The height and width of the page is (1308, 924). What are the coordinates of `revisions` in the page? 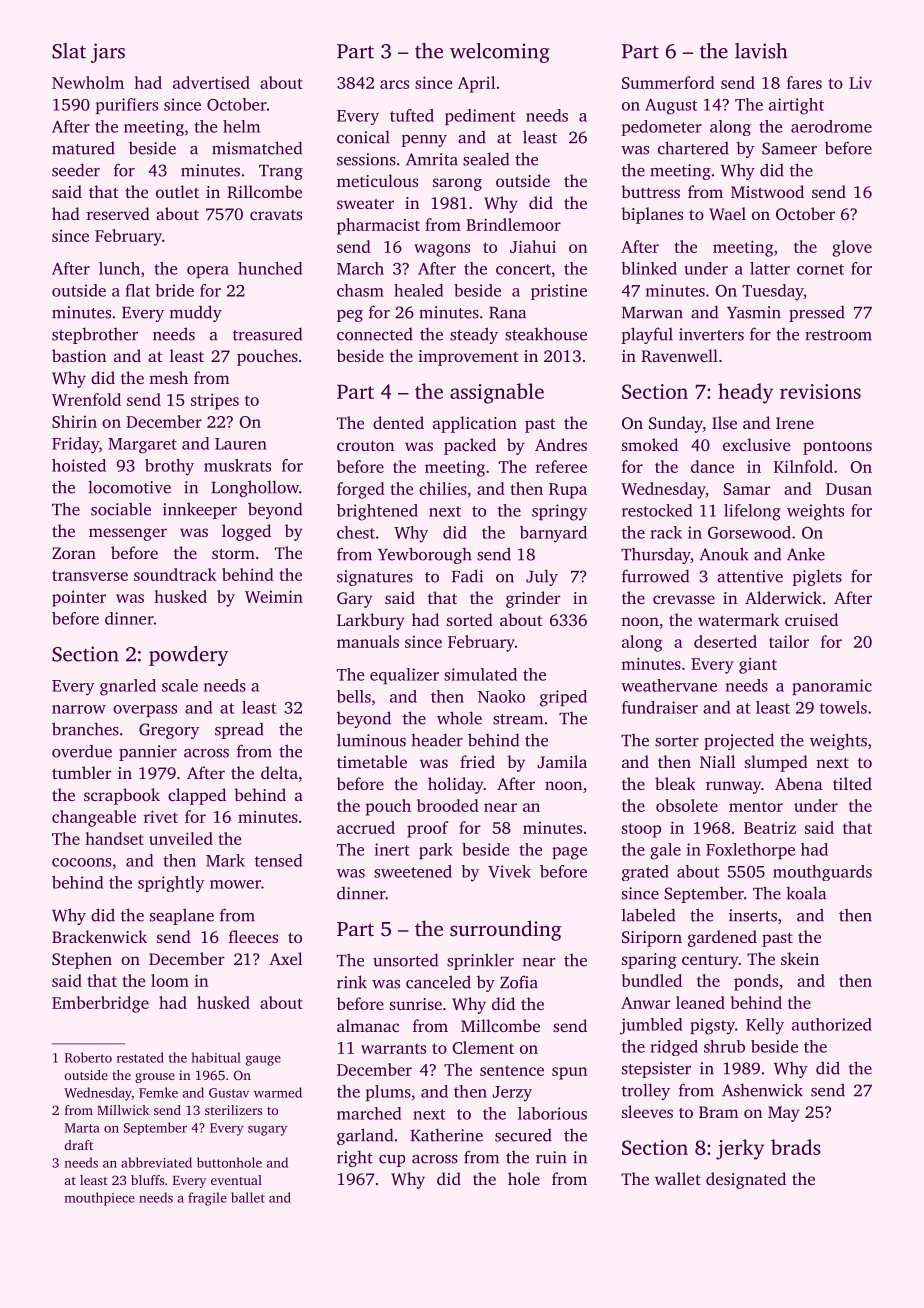 It's located at (820, 391).
